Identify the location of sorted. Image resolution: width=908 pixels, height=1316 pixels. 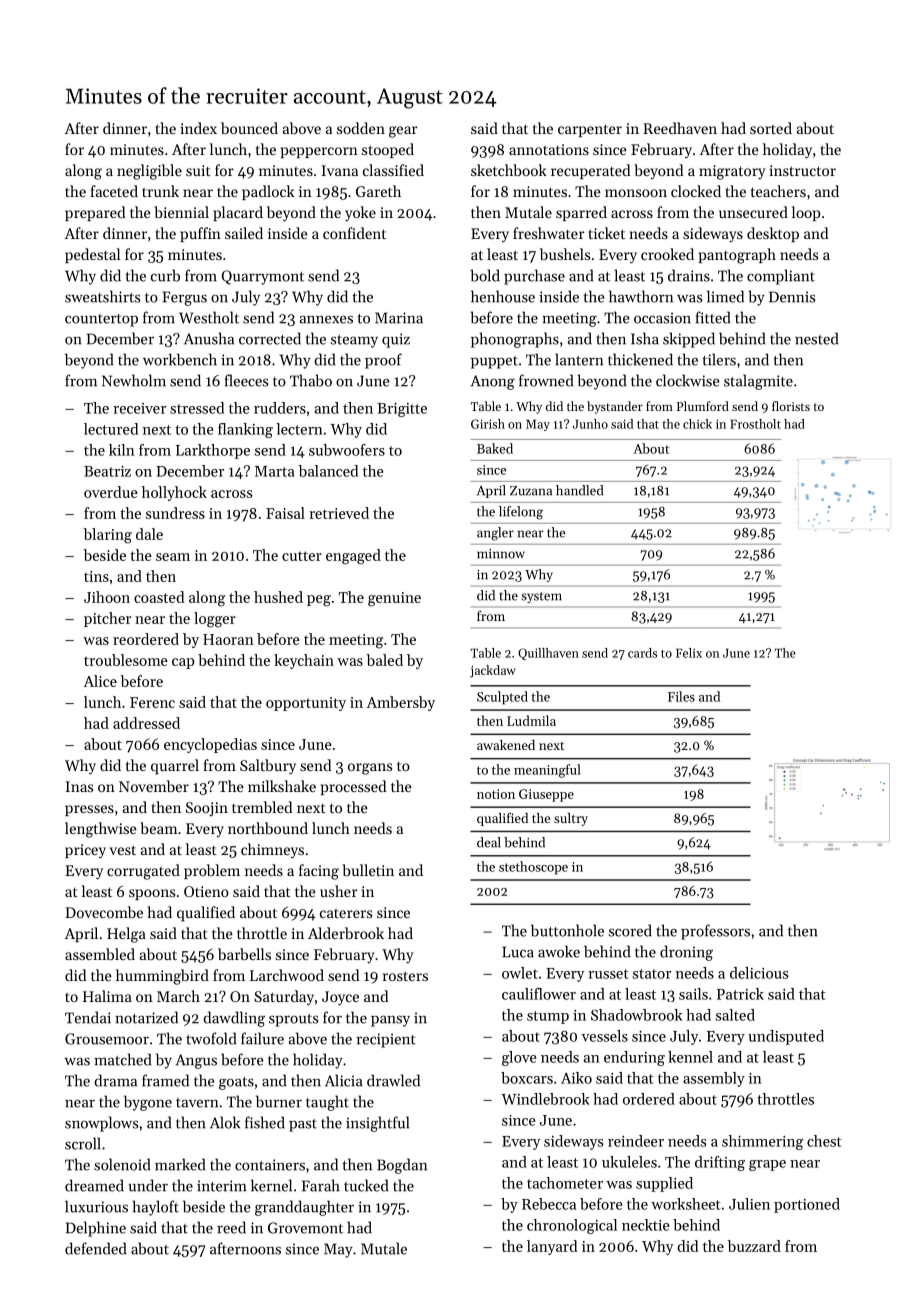
(771, 128).
